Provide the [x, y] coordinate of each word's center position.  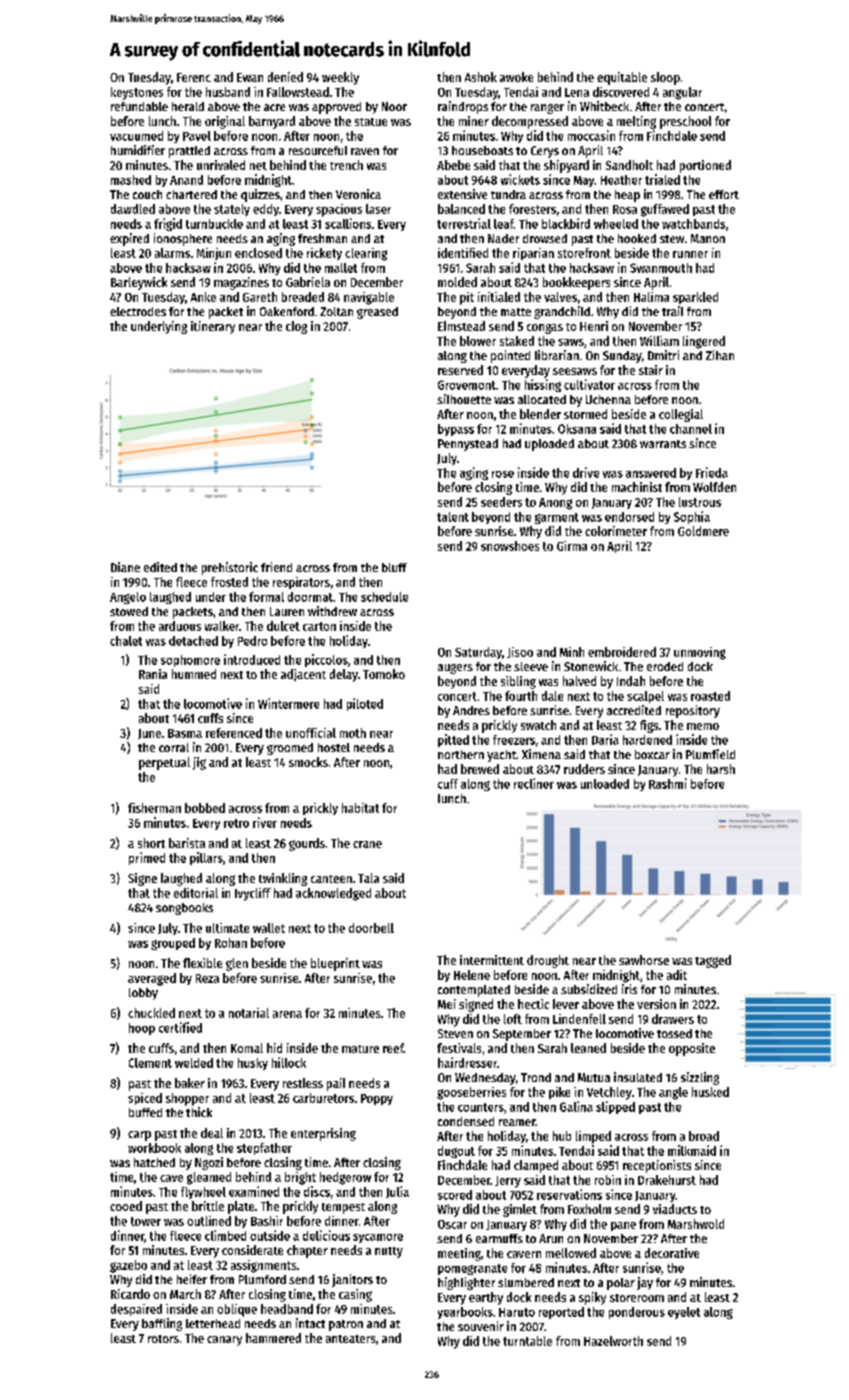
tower [146, 1221]
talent [453, 517]
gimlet [520, 1210]
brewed [480, 769]
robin [608, 1180]
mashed [131, 180]
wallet [269, 928]
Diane [125, 567]
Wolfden [714, 487]
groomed [290, 749]
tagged [713, 961]
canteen [331, 879]
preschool [685, 122]
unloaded [605, 784]
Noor [394, 106]
